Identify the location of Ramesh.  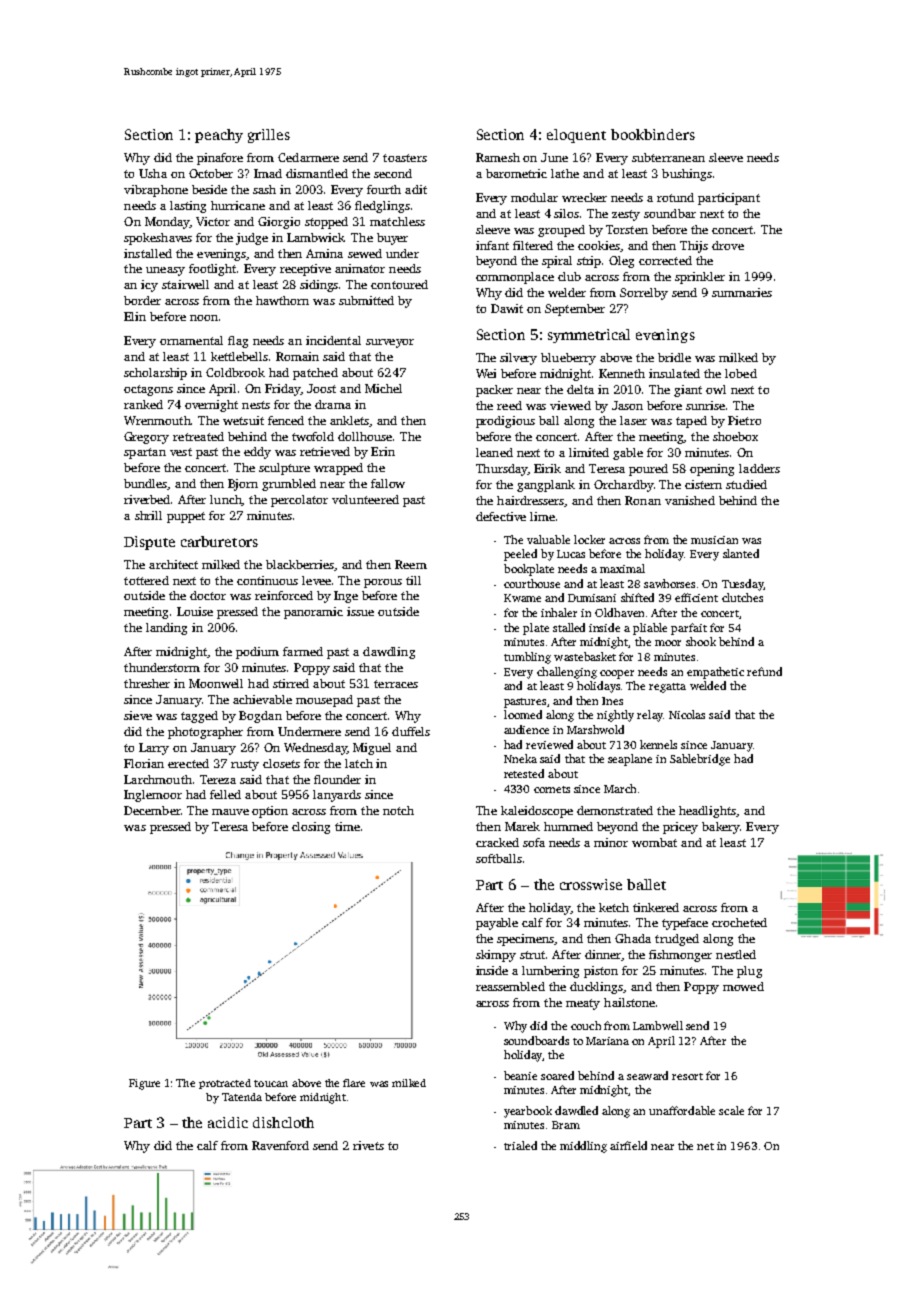
(498, 157).
